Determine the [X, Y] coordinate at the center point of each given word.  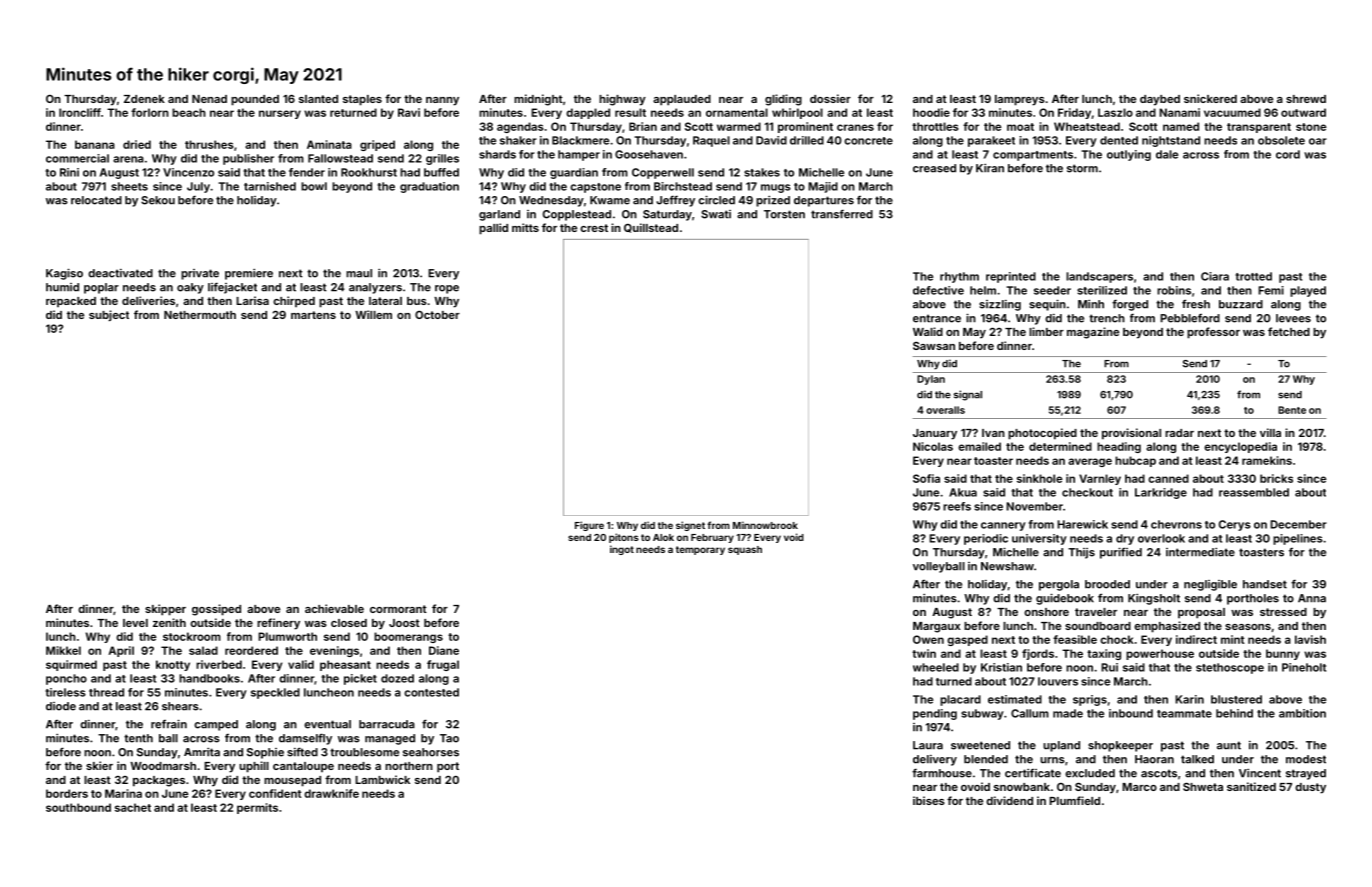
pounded [255, 100]
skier [99, 765]
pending [935, 714]
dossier [830, 98]
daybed [1160, 100]
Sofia [926, 478]
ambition [1302, 713]
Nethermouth [200, 315]
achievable [334, 608]
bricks [1276, 478]
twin [924, 653]
